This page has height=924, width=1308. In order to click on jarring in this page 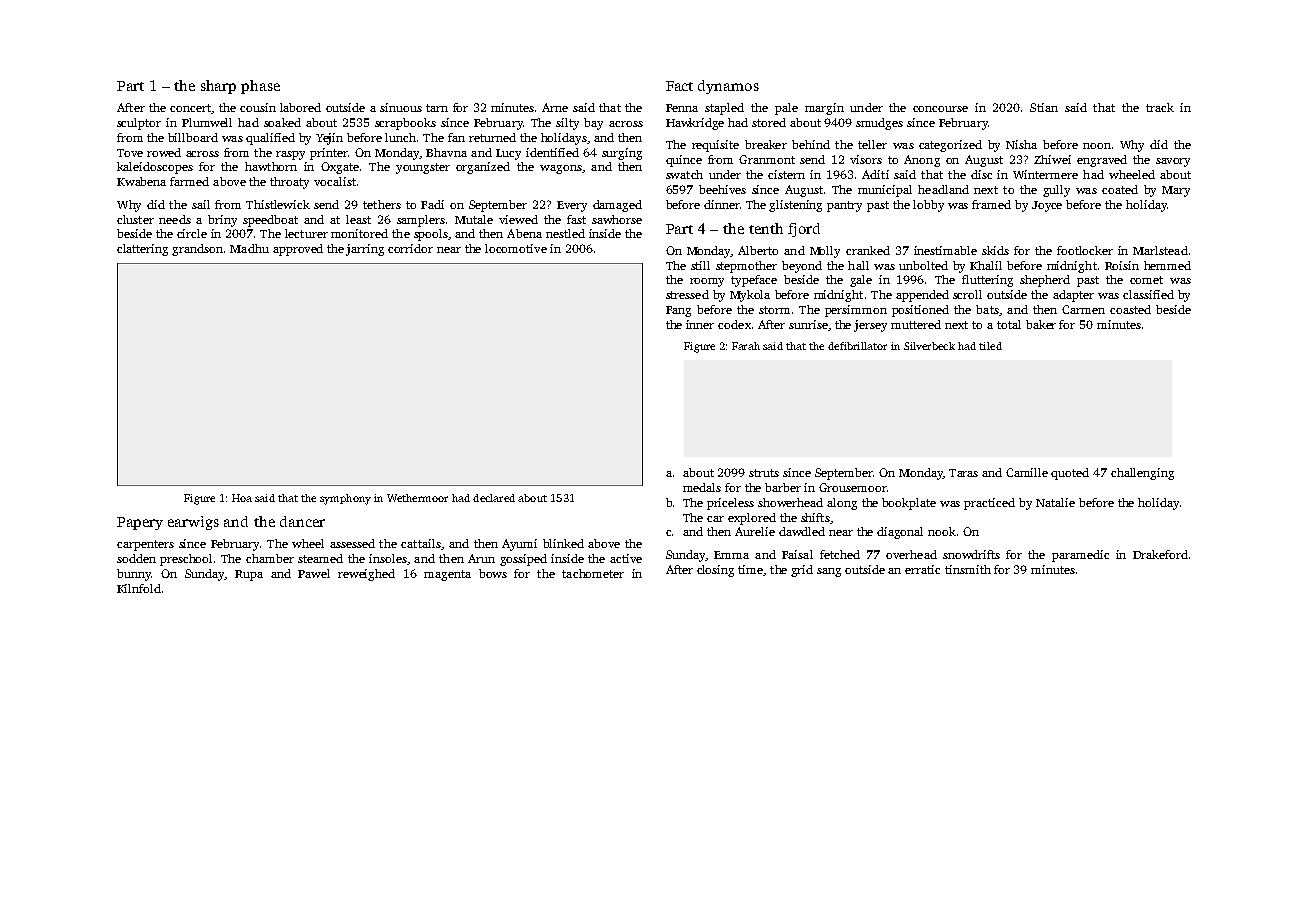, I will do `click(365, 250)`.
